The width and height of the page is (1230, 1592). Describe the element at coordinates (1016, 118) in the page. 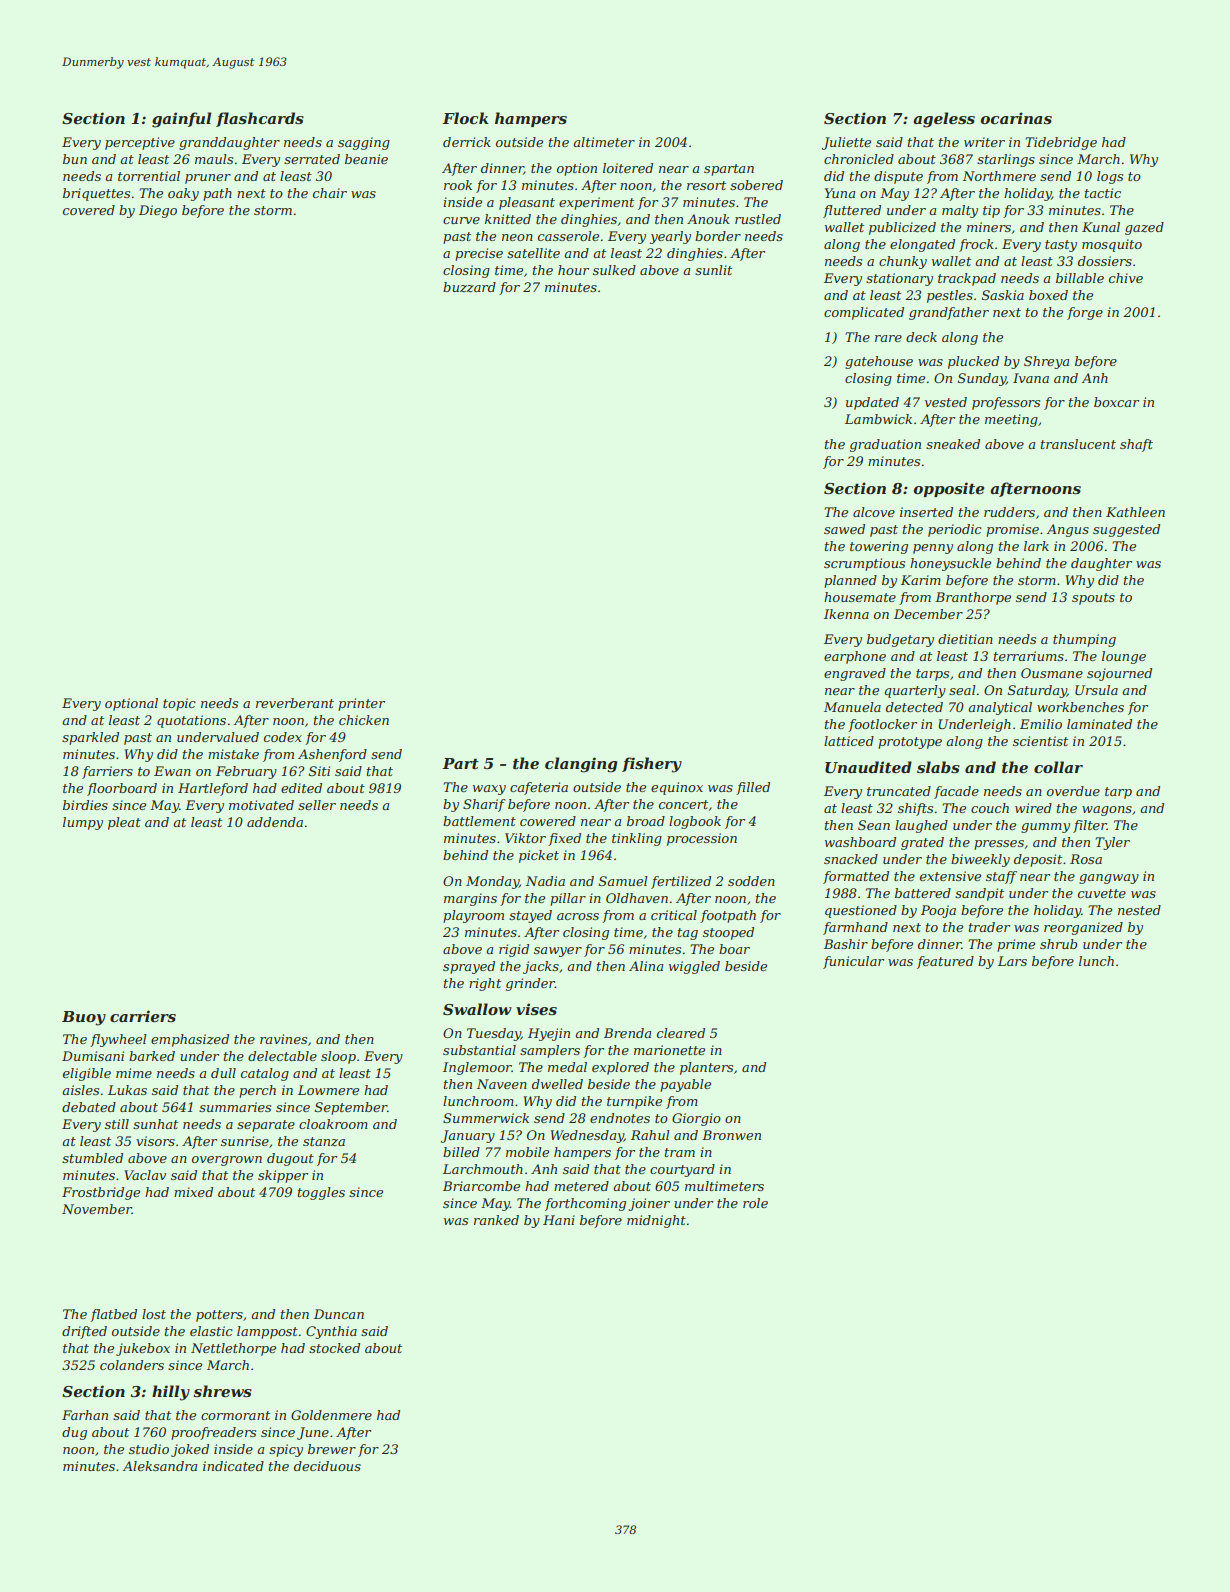

I see `ocarinas` at that location.
